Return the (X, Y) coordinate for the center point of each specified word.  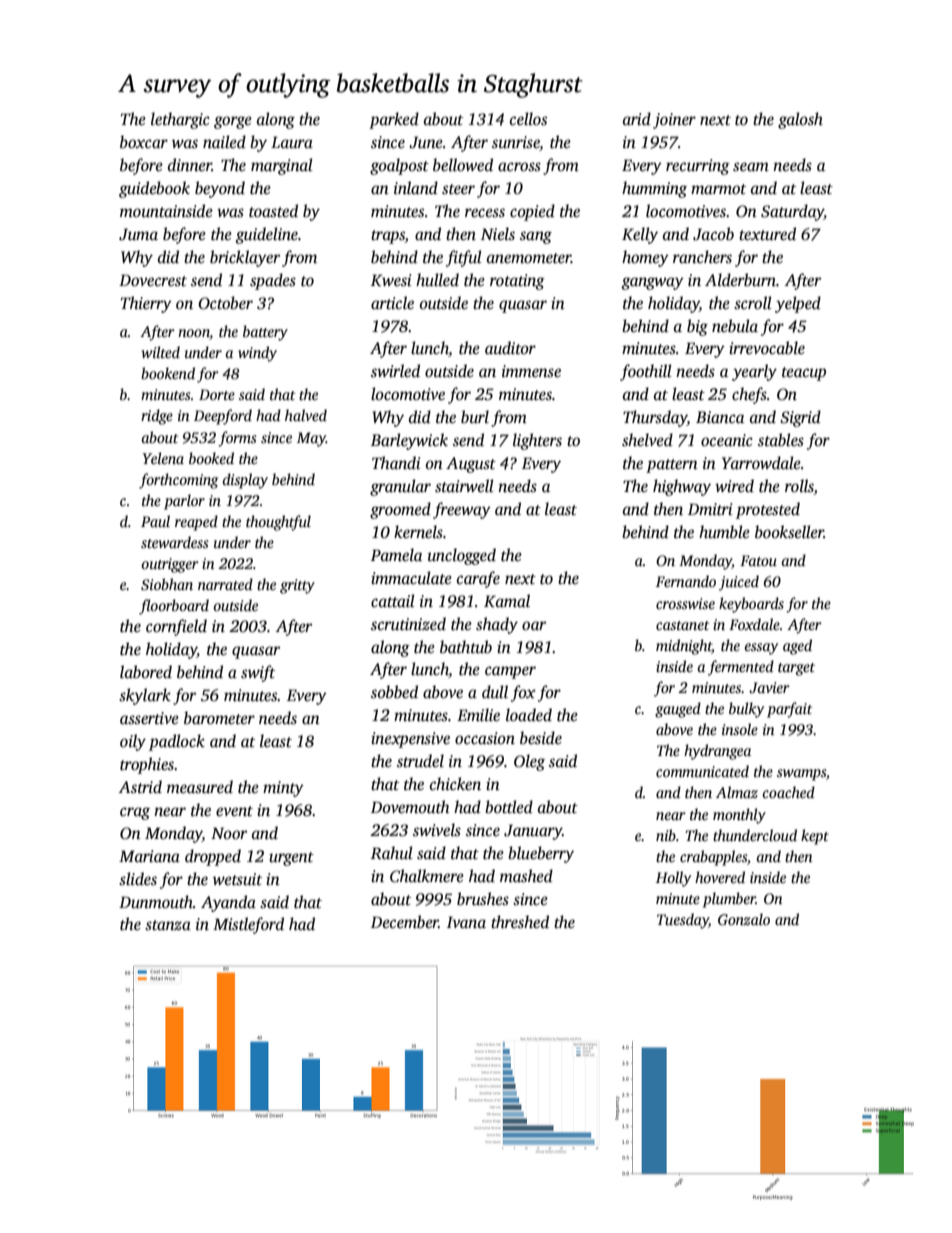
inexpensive (410, 740)
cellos (528, 119)
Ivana (466, 922)
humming (654, 189)
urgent (291, 859)
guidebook (154, 189)
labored (146, 672)
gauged (678, 710)
